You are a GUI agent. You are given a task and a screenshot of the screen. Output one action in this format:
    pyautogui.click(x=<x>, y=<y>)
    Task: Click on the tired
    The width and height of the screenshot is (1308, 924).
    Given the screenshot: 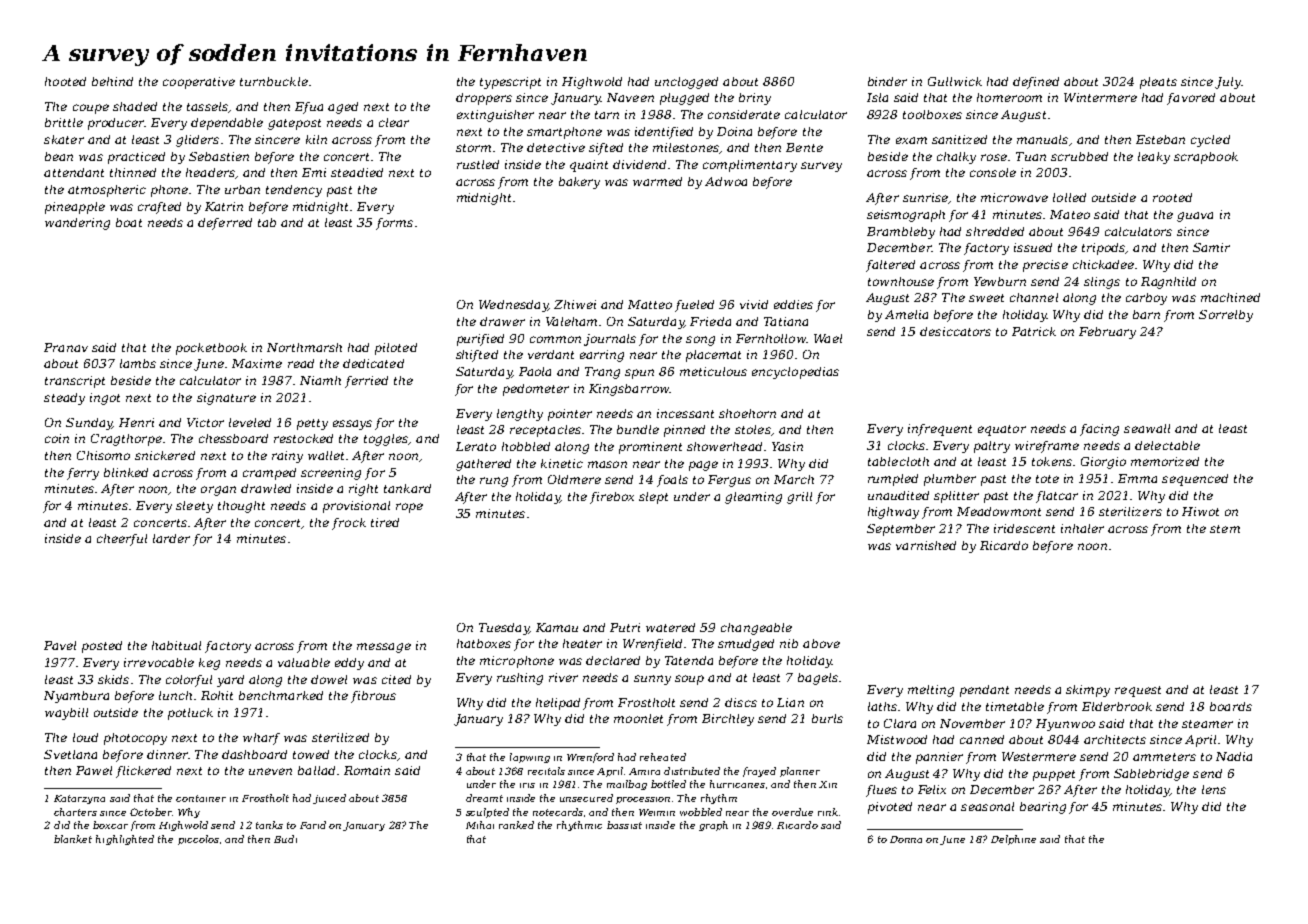 What is the action you would take?
    pyautogui.click(x=385, y=522)
